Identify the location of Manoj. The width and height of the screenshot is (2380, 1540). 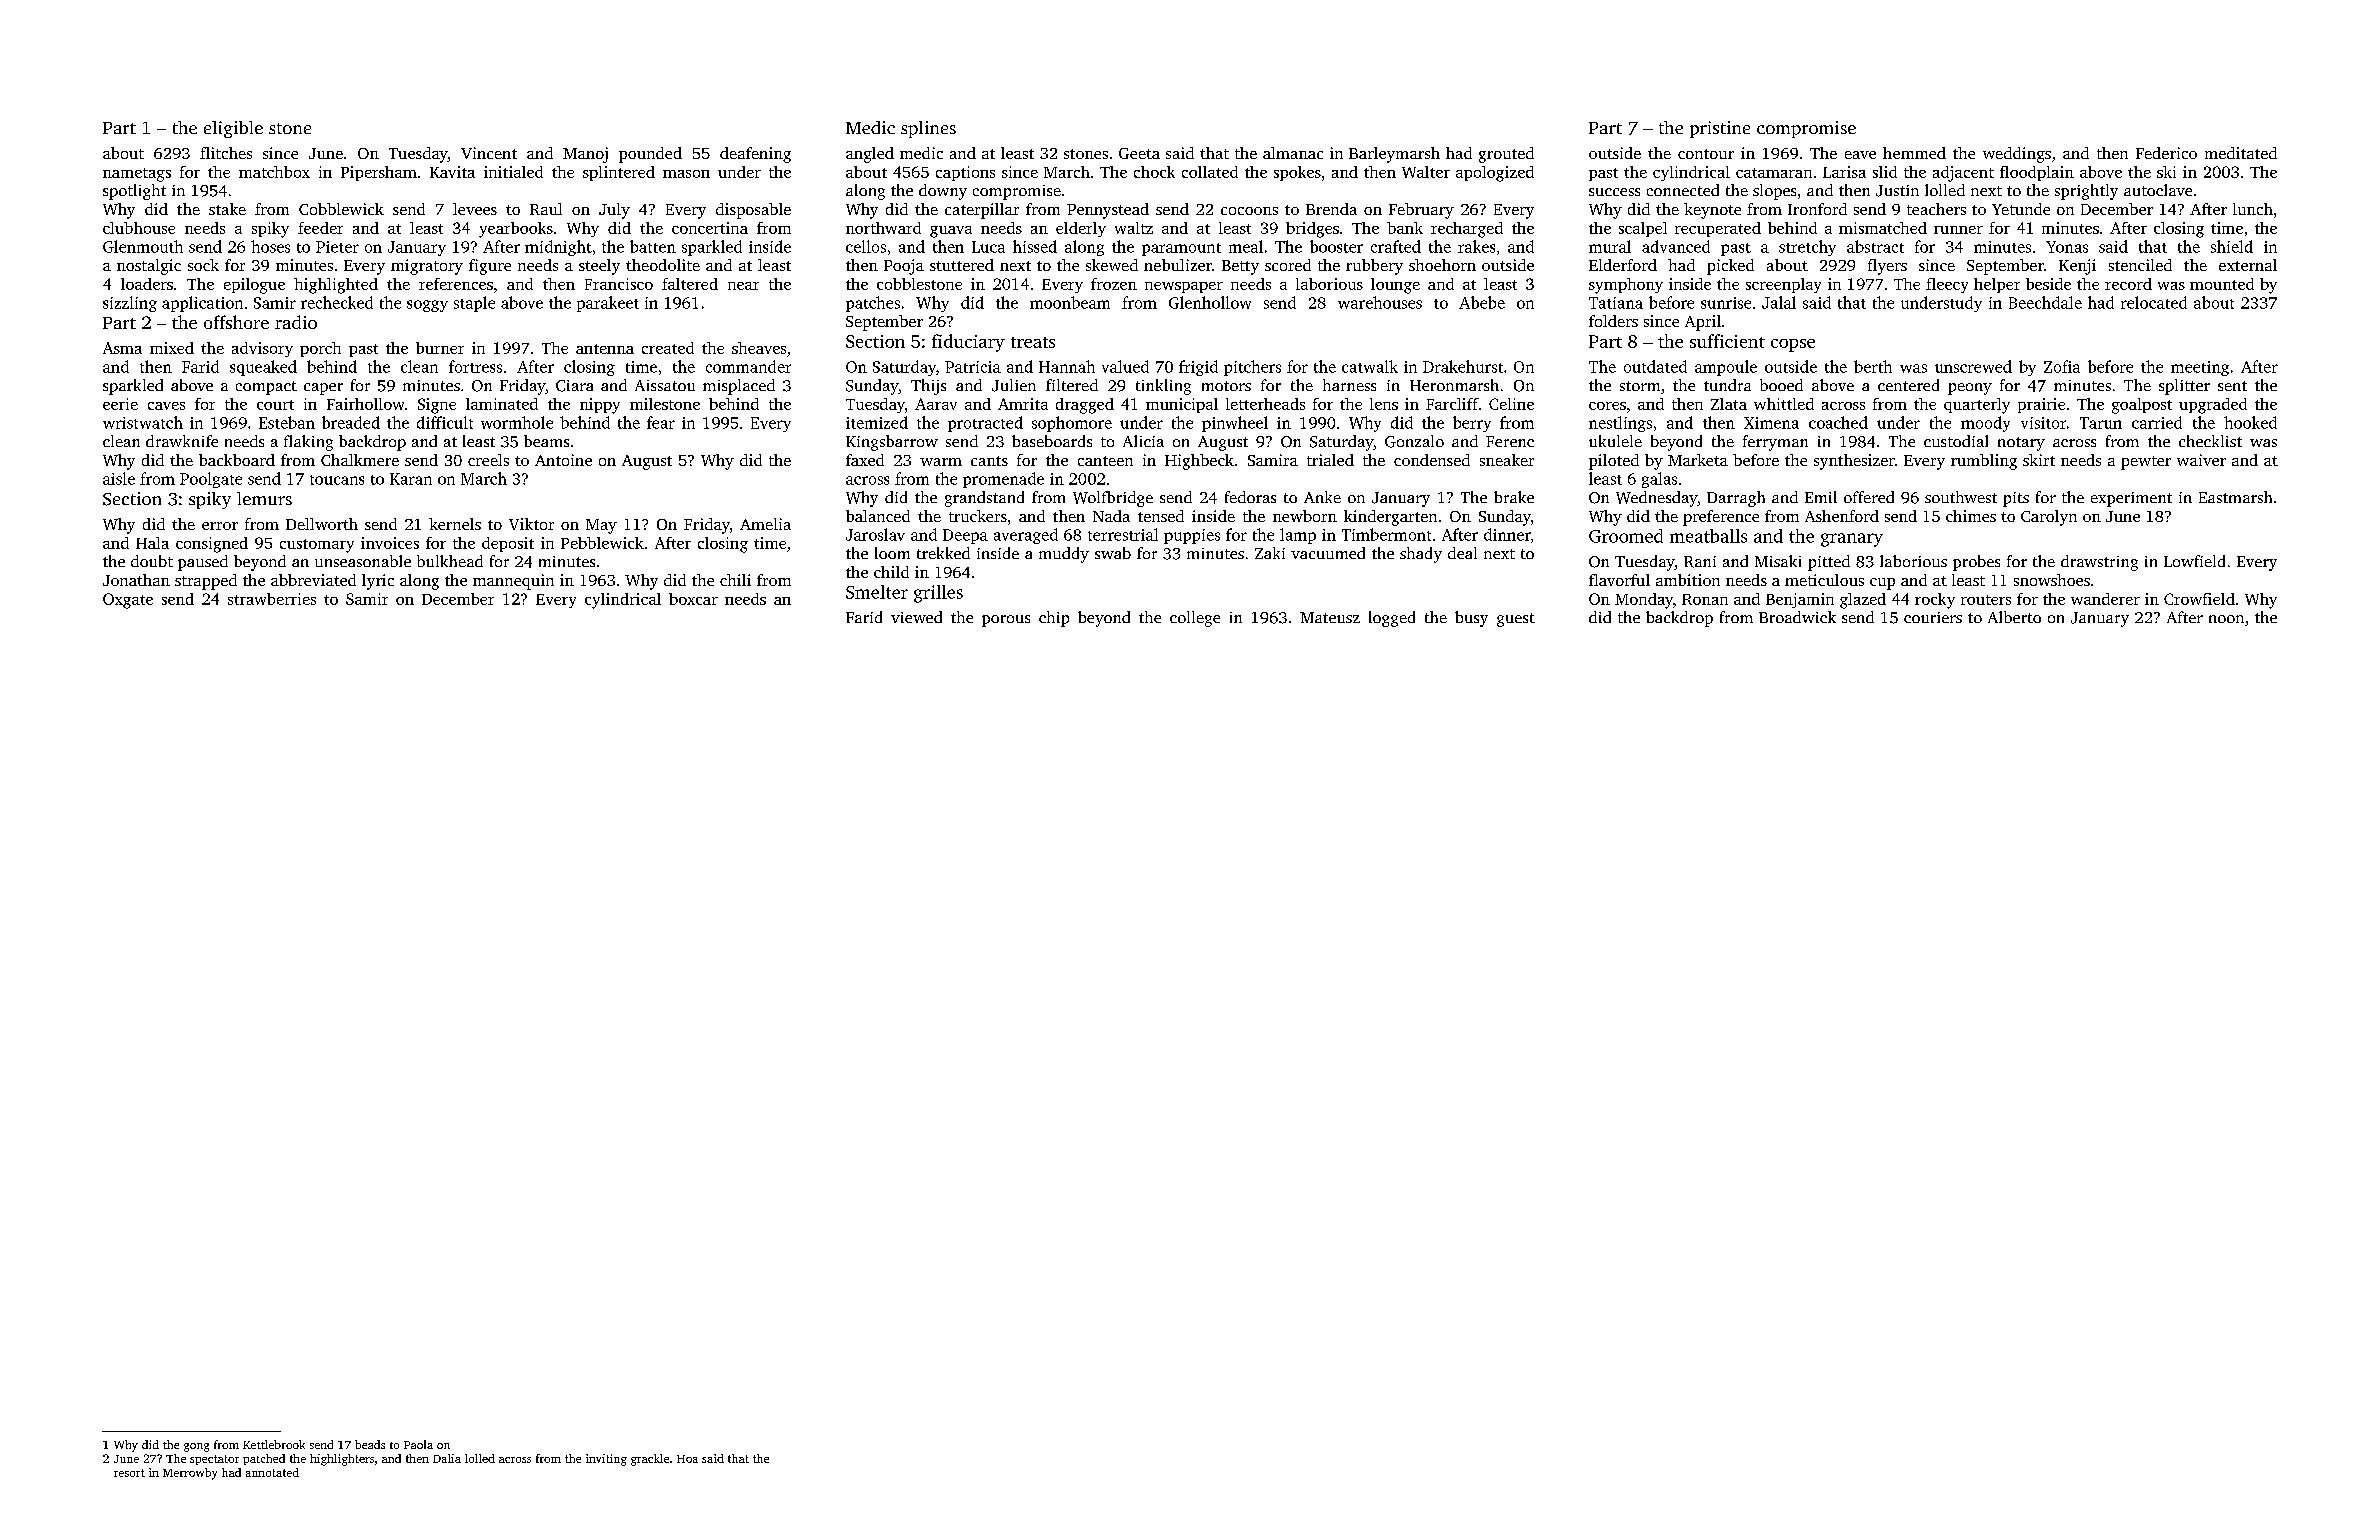
(585, 155).
